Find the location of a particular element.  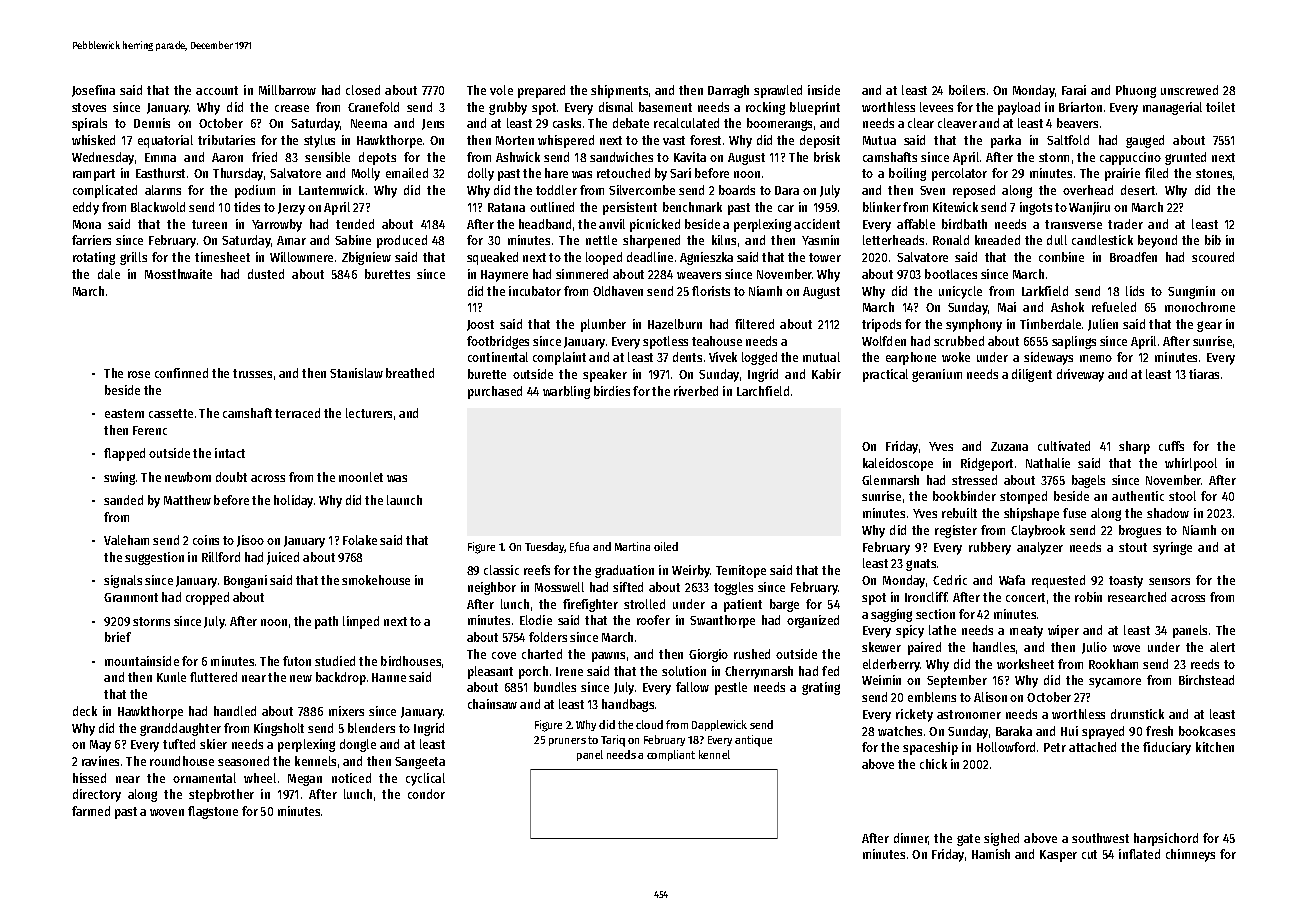

Irene is located at coordinates (569, 671).
